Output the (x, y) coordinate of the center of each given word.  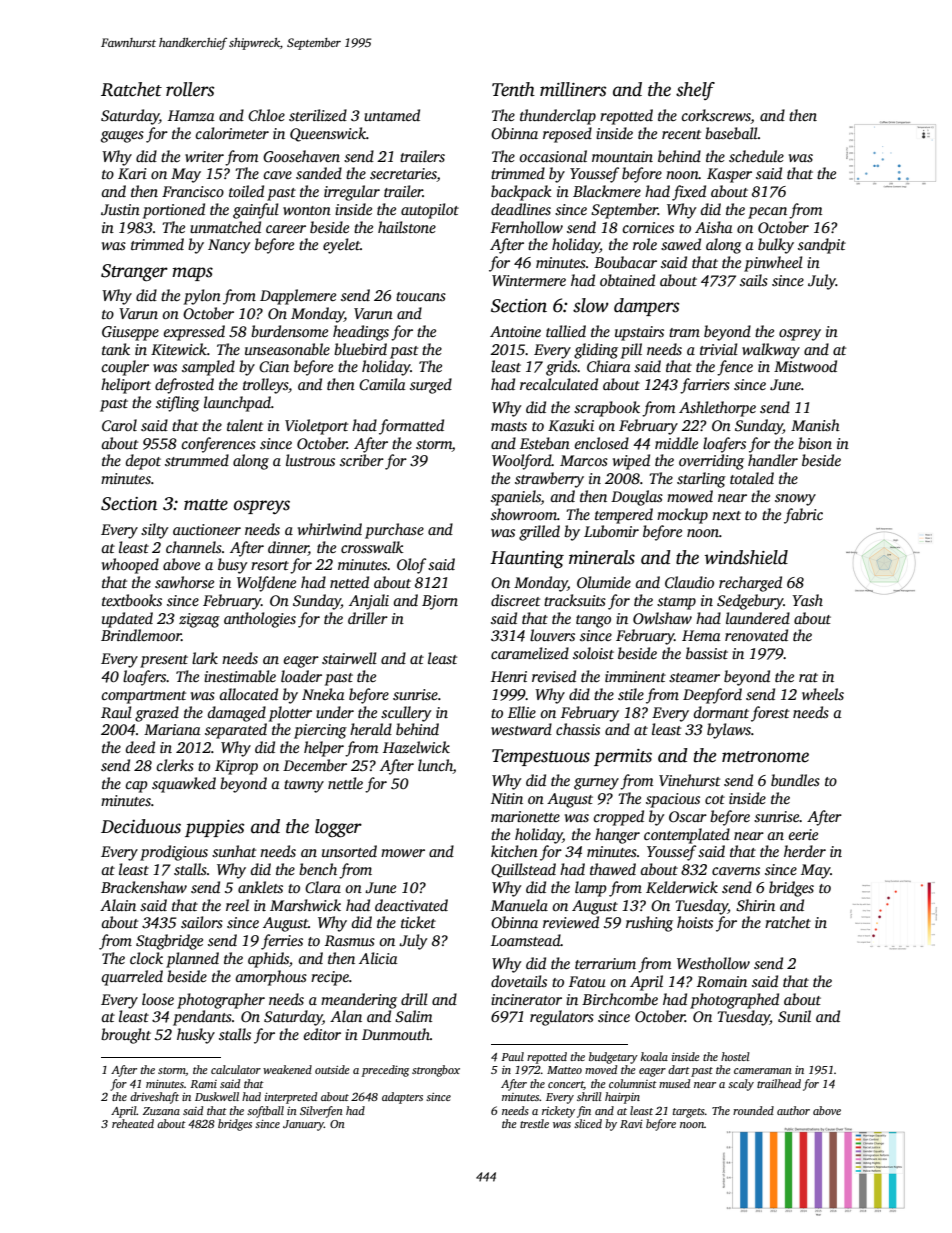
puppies (214, 828)
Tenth (513, 89)
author (793, 1110)
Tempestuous (541, 757)
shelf (695, 91)
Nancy (229, 246)
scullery (406, 714)
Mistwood (805, 366)
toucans (421, 296)
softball (265, 1112)
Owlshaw (662, 618)
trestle (534, 1123)
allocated (248, 694)
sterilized (318, 115)
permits (623, 757)
